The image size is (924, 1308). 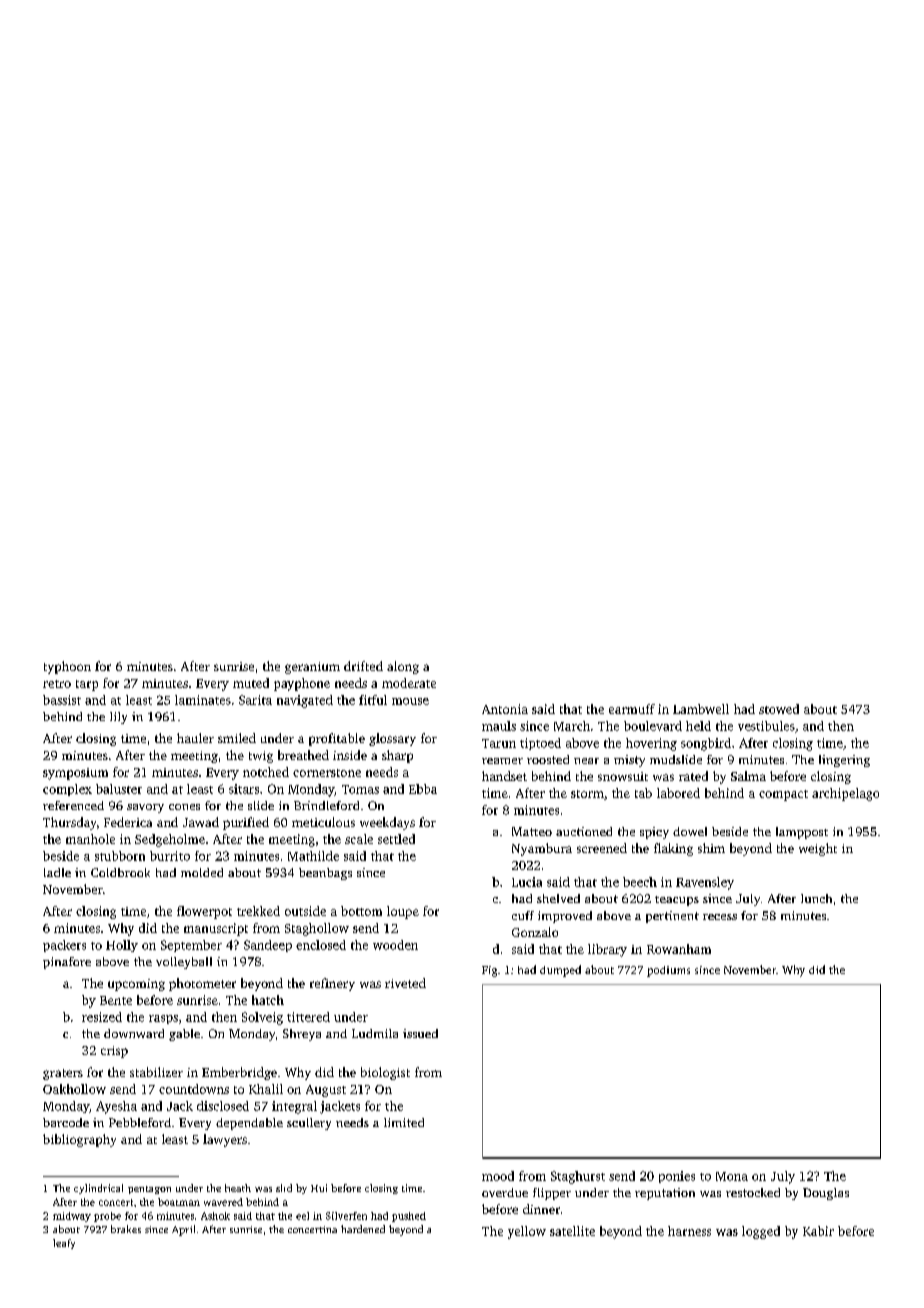 I want to click on crisp, so click(x=114, y=1052).
